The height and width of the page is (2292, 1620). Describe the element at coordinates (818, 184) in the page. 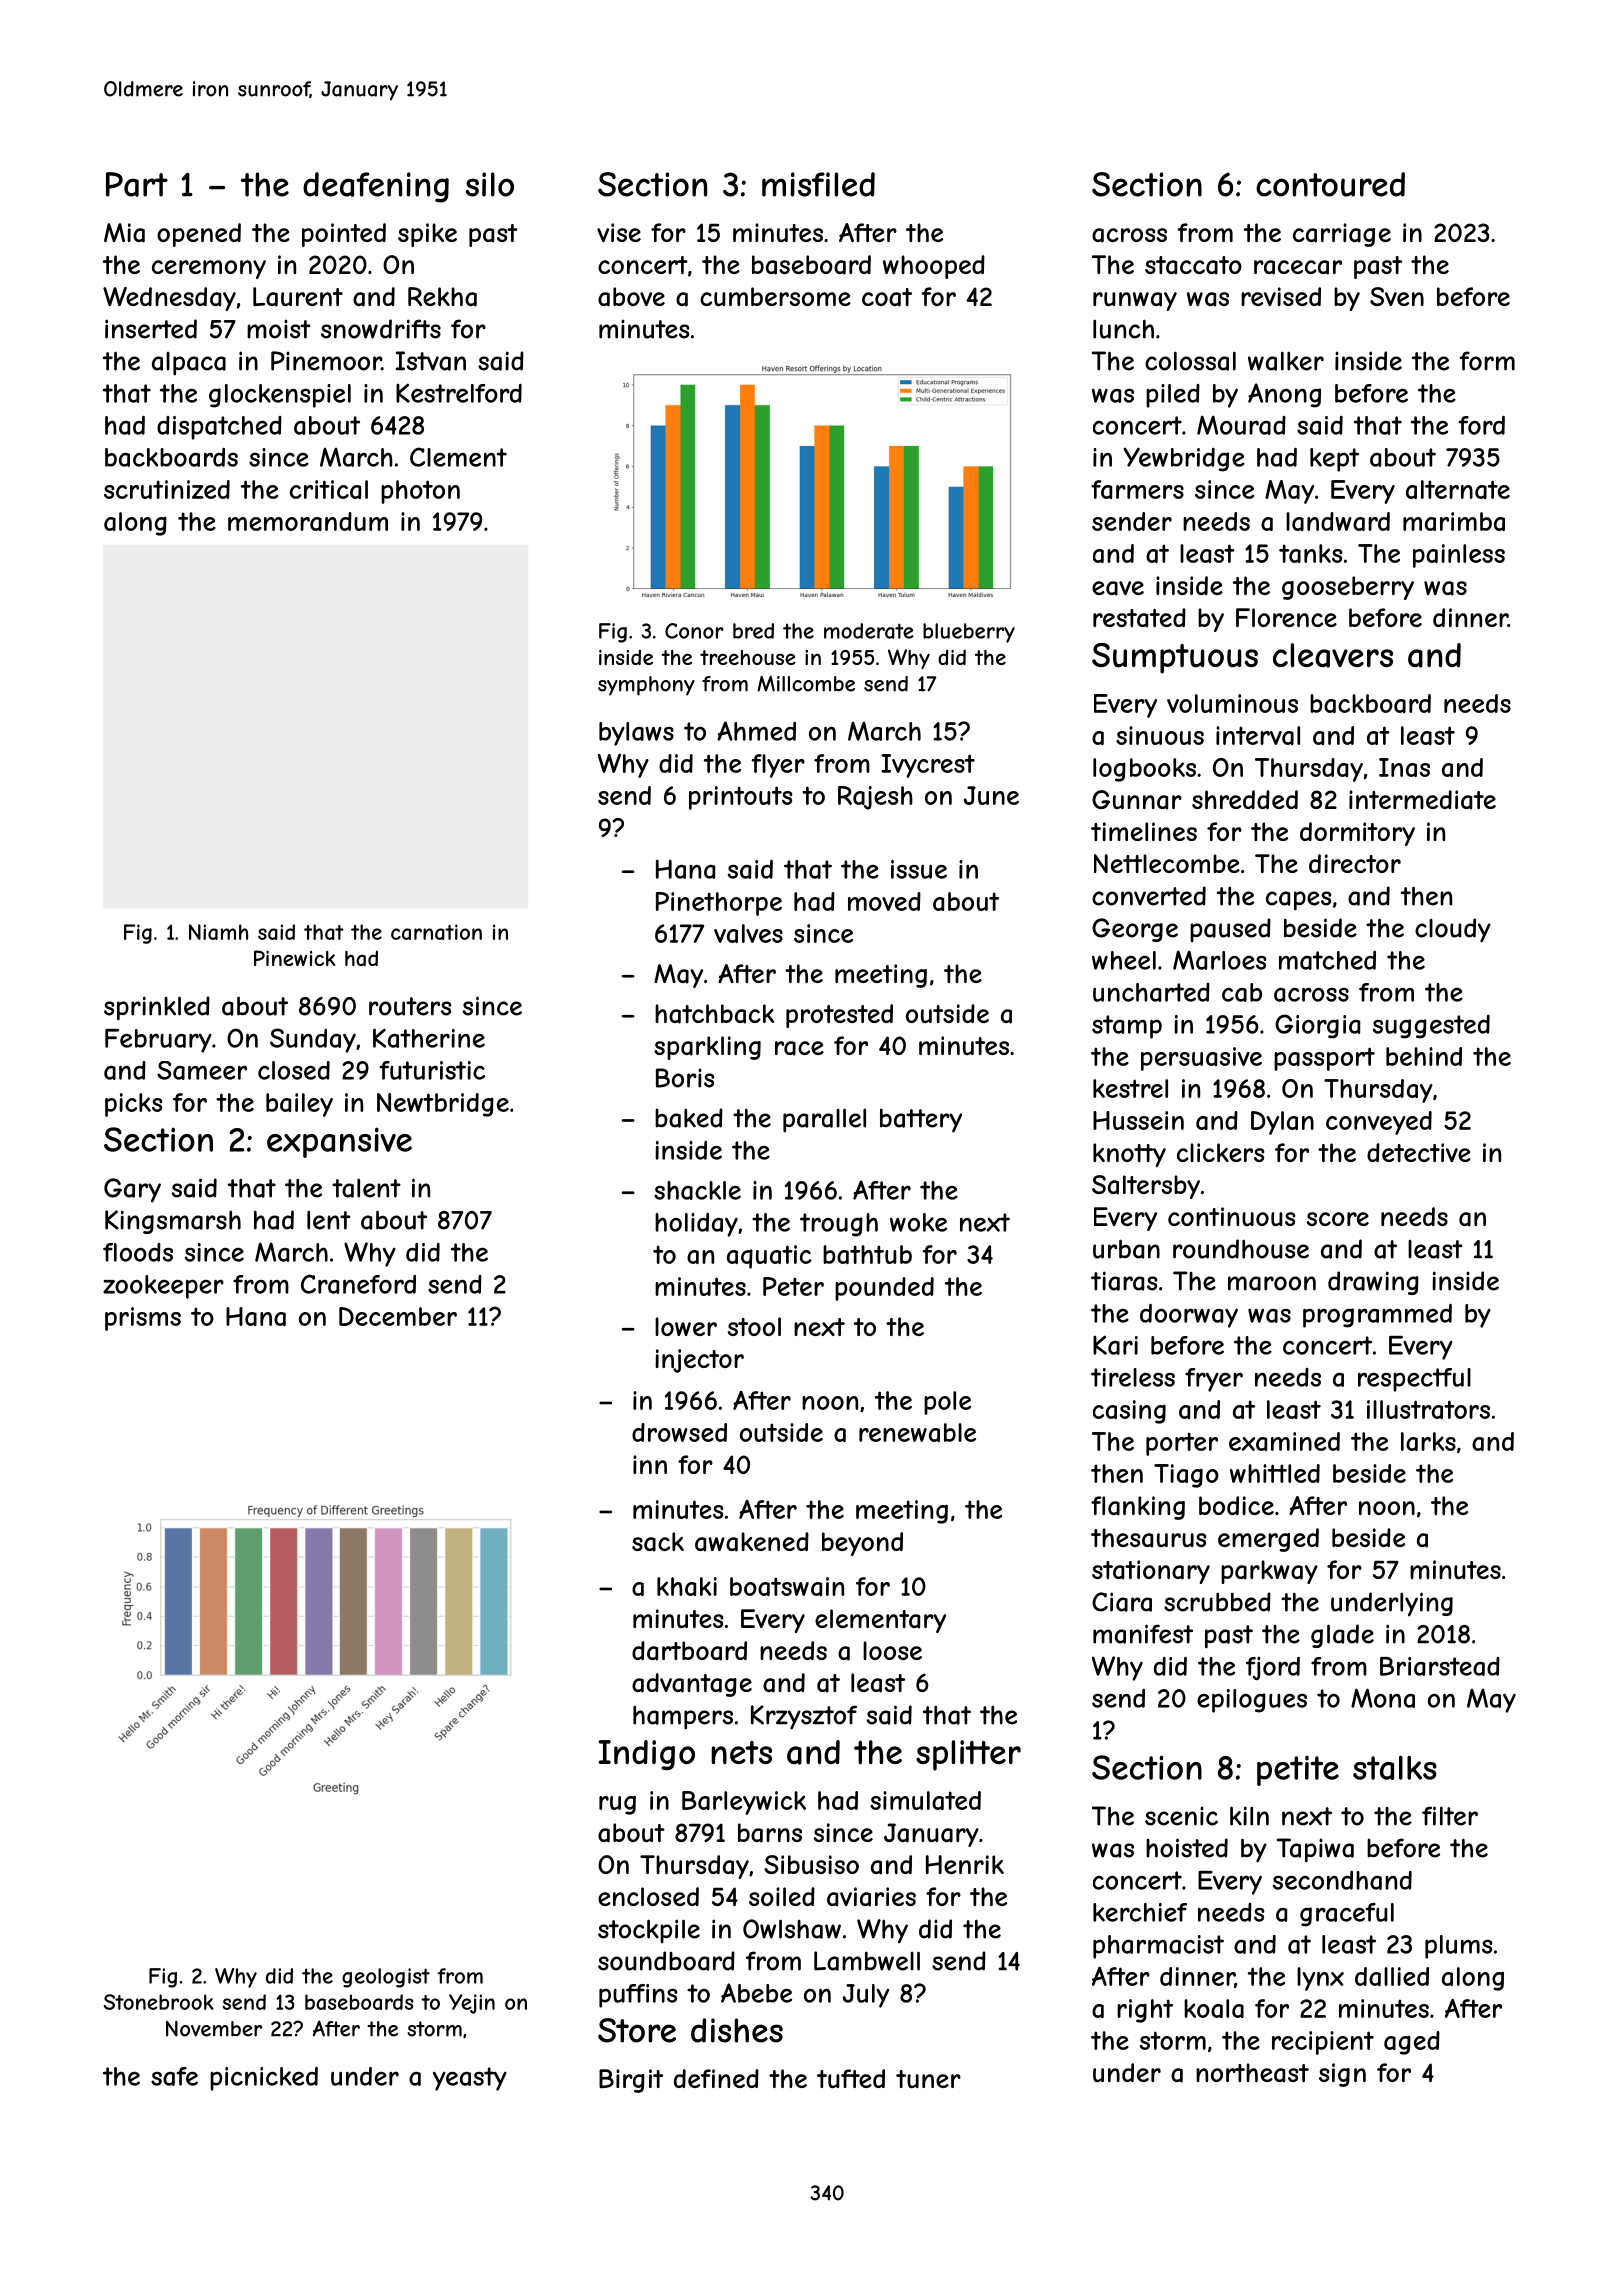

I see `misfiled` at that location.
